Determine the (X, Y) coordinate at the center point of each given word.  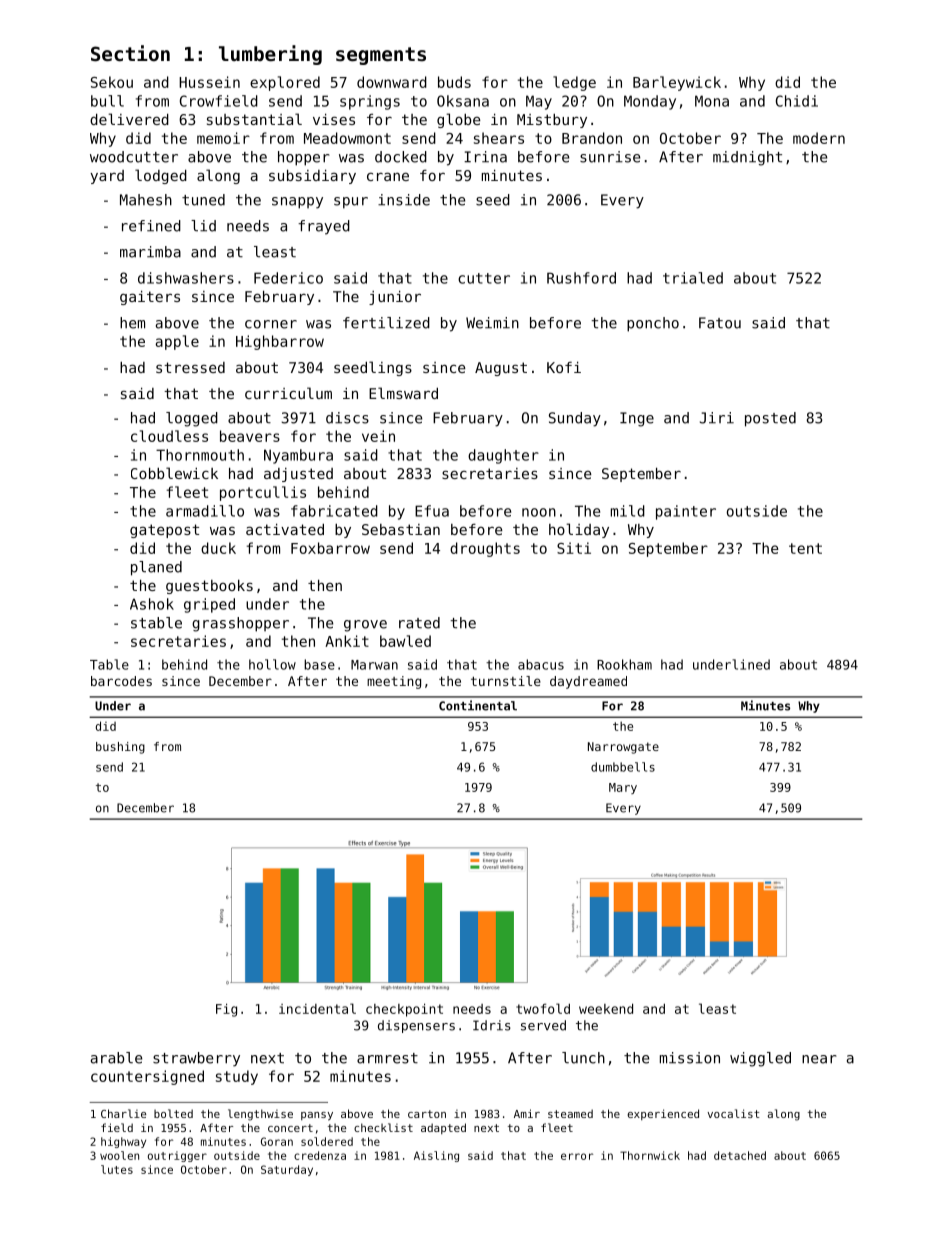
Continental (478, 705)
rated (419, 623)
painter (686, 512)
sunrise (610, 157)
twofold (543, 1008)
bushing (120, 748)
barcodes (121, 681)
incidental (317, 1008)
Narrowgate (623, 748)
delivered (129, 119)
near (819, 1059)
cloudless (169, 436)
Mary (623, 788)
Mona (712, 101)
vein (378, 436)
